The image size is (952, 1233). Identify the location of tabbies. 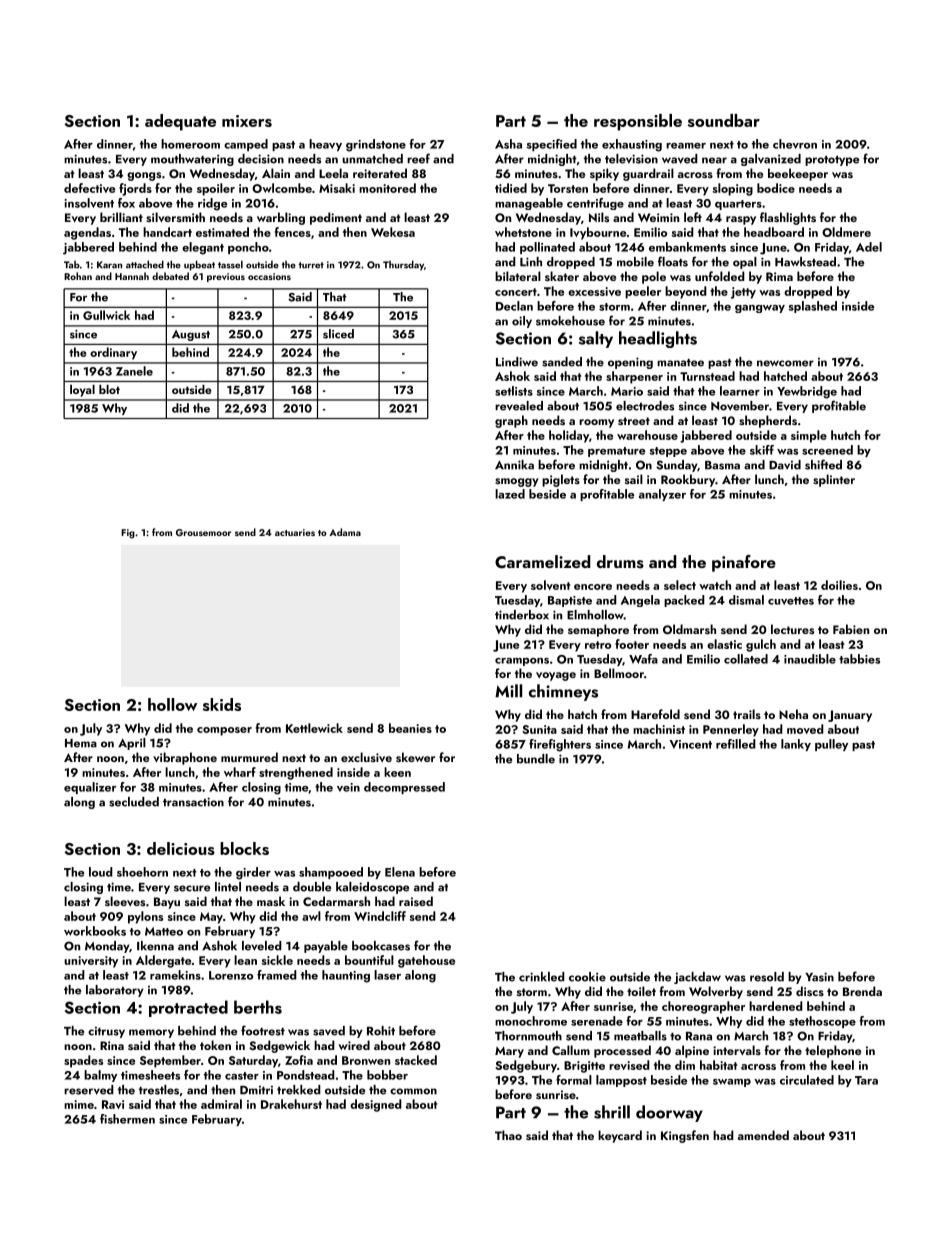
(859, 659).
